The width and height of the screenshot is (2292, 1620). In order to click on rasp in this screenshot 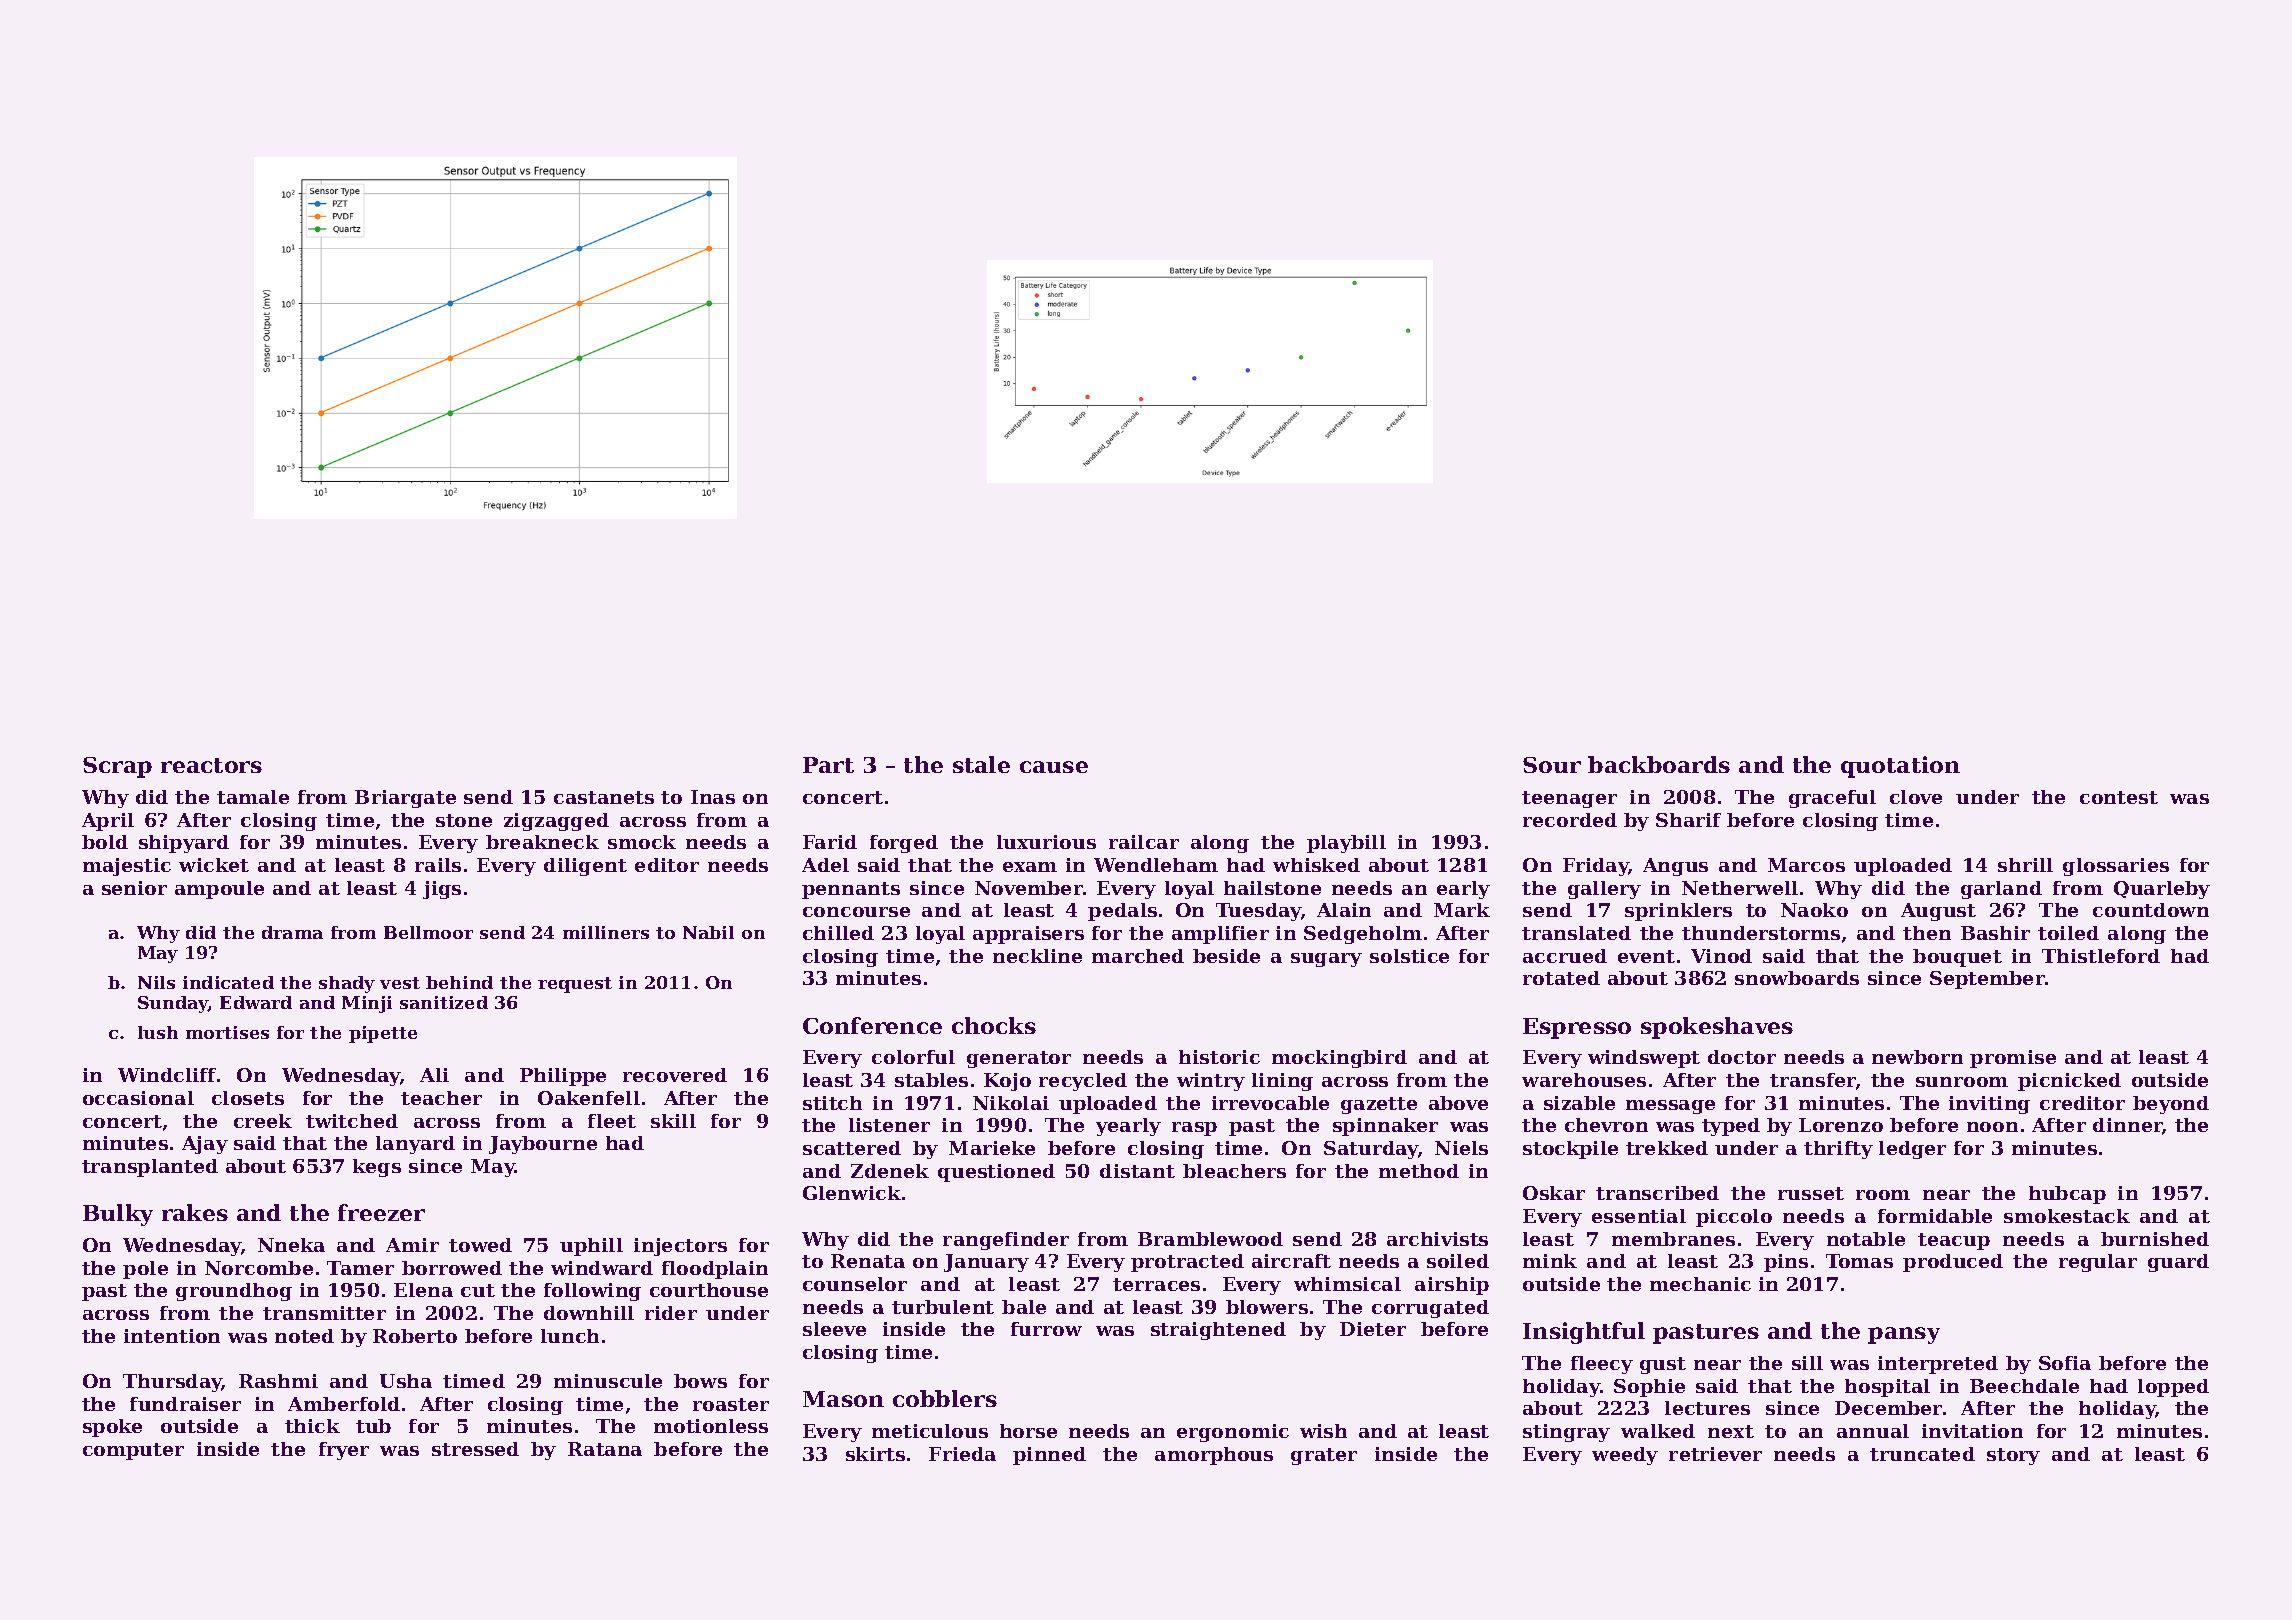, I will do `click(1194, 1129)`.
